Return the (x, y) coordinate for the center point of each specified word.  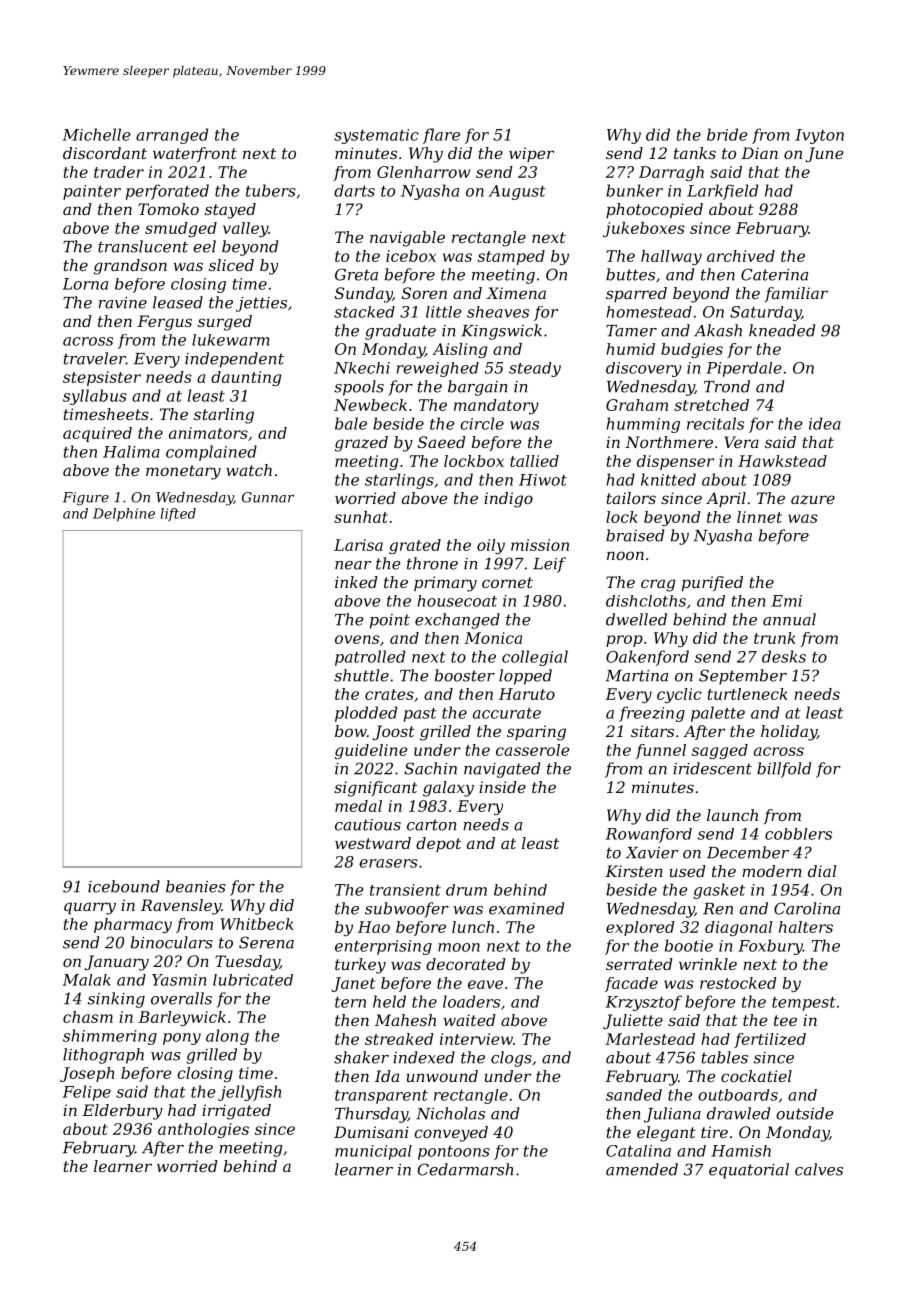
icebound (124, 886)
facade (631, 984)
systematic (376, 136)
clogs (511, 1059)
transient (405, 890)
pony (182, 1039)
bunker (634, 190)
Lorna (85, 284)
